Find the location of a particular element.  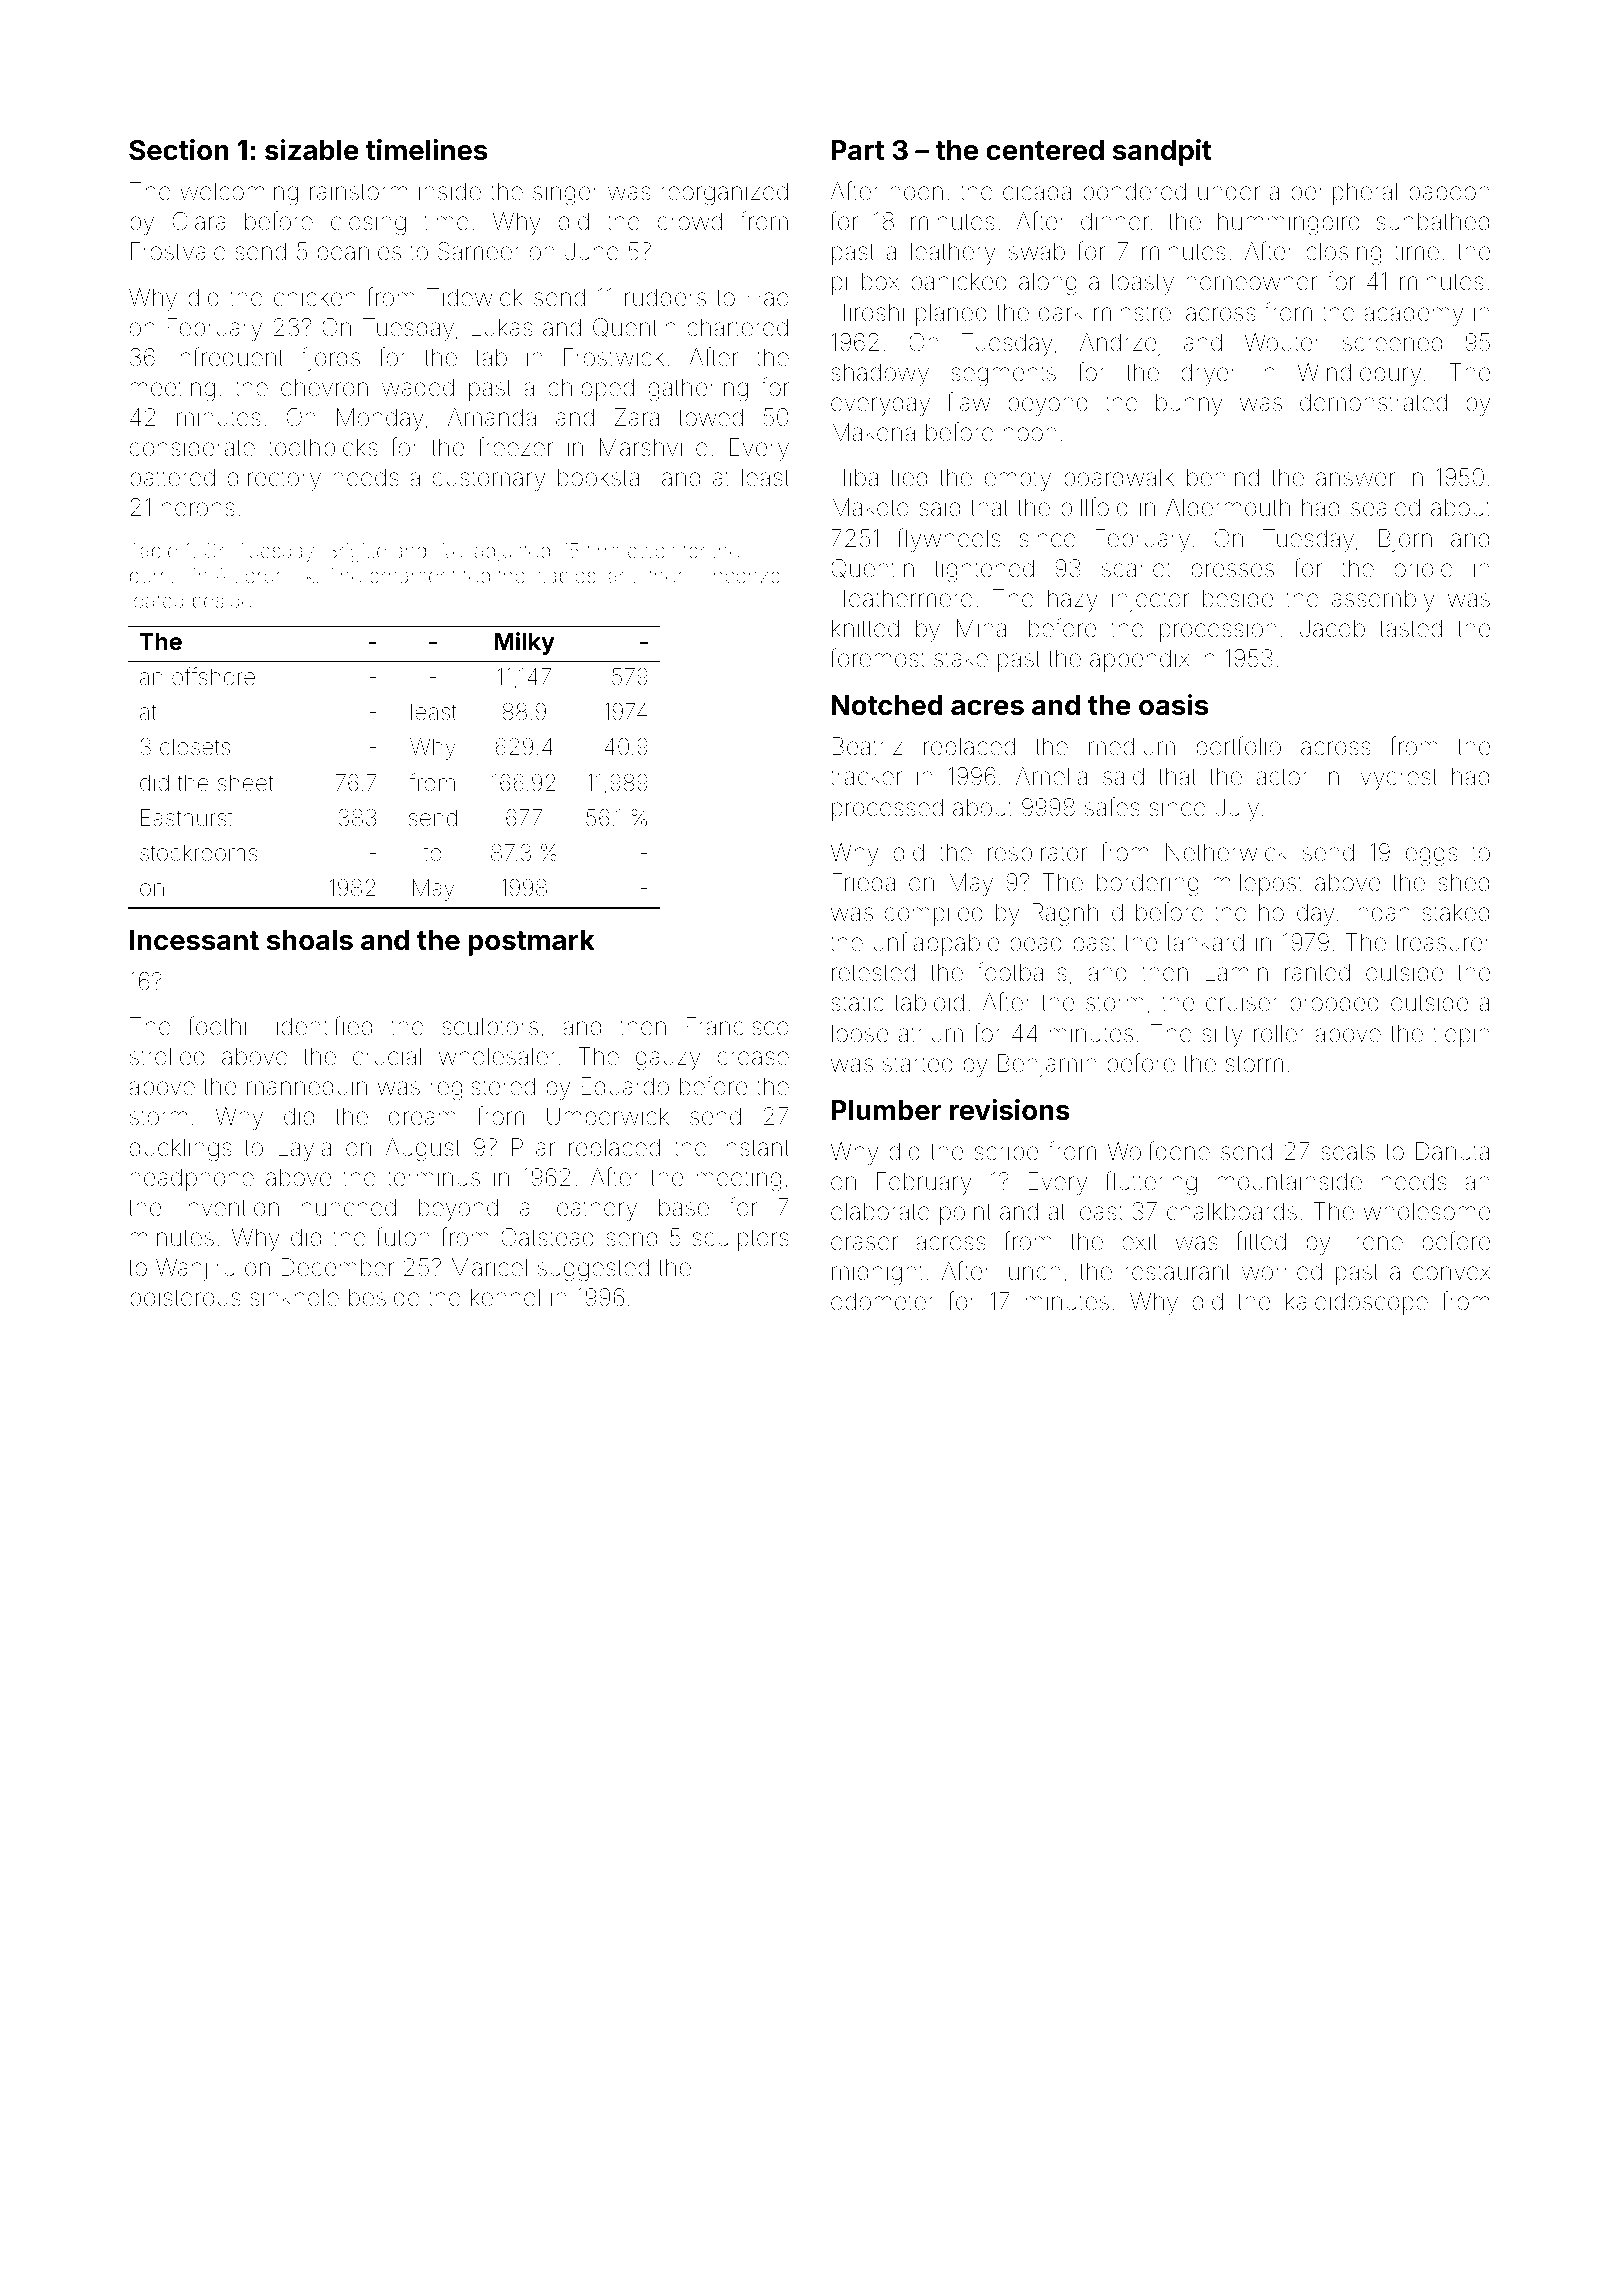

holiday is located at coordinates (1296, 914).
